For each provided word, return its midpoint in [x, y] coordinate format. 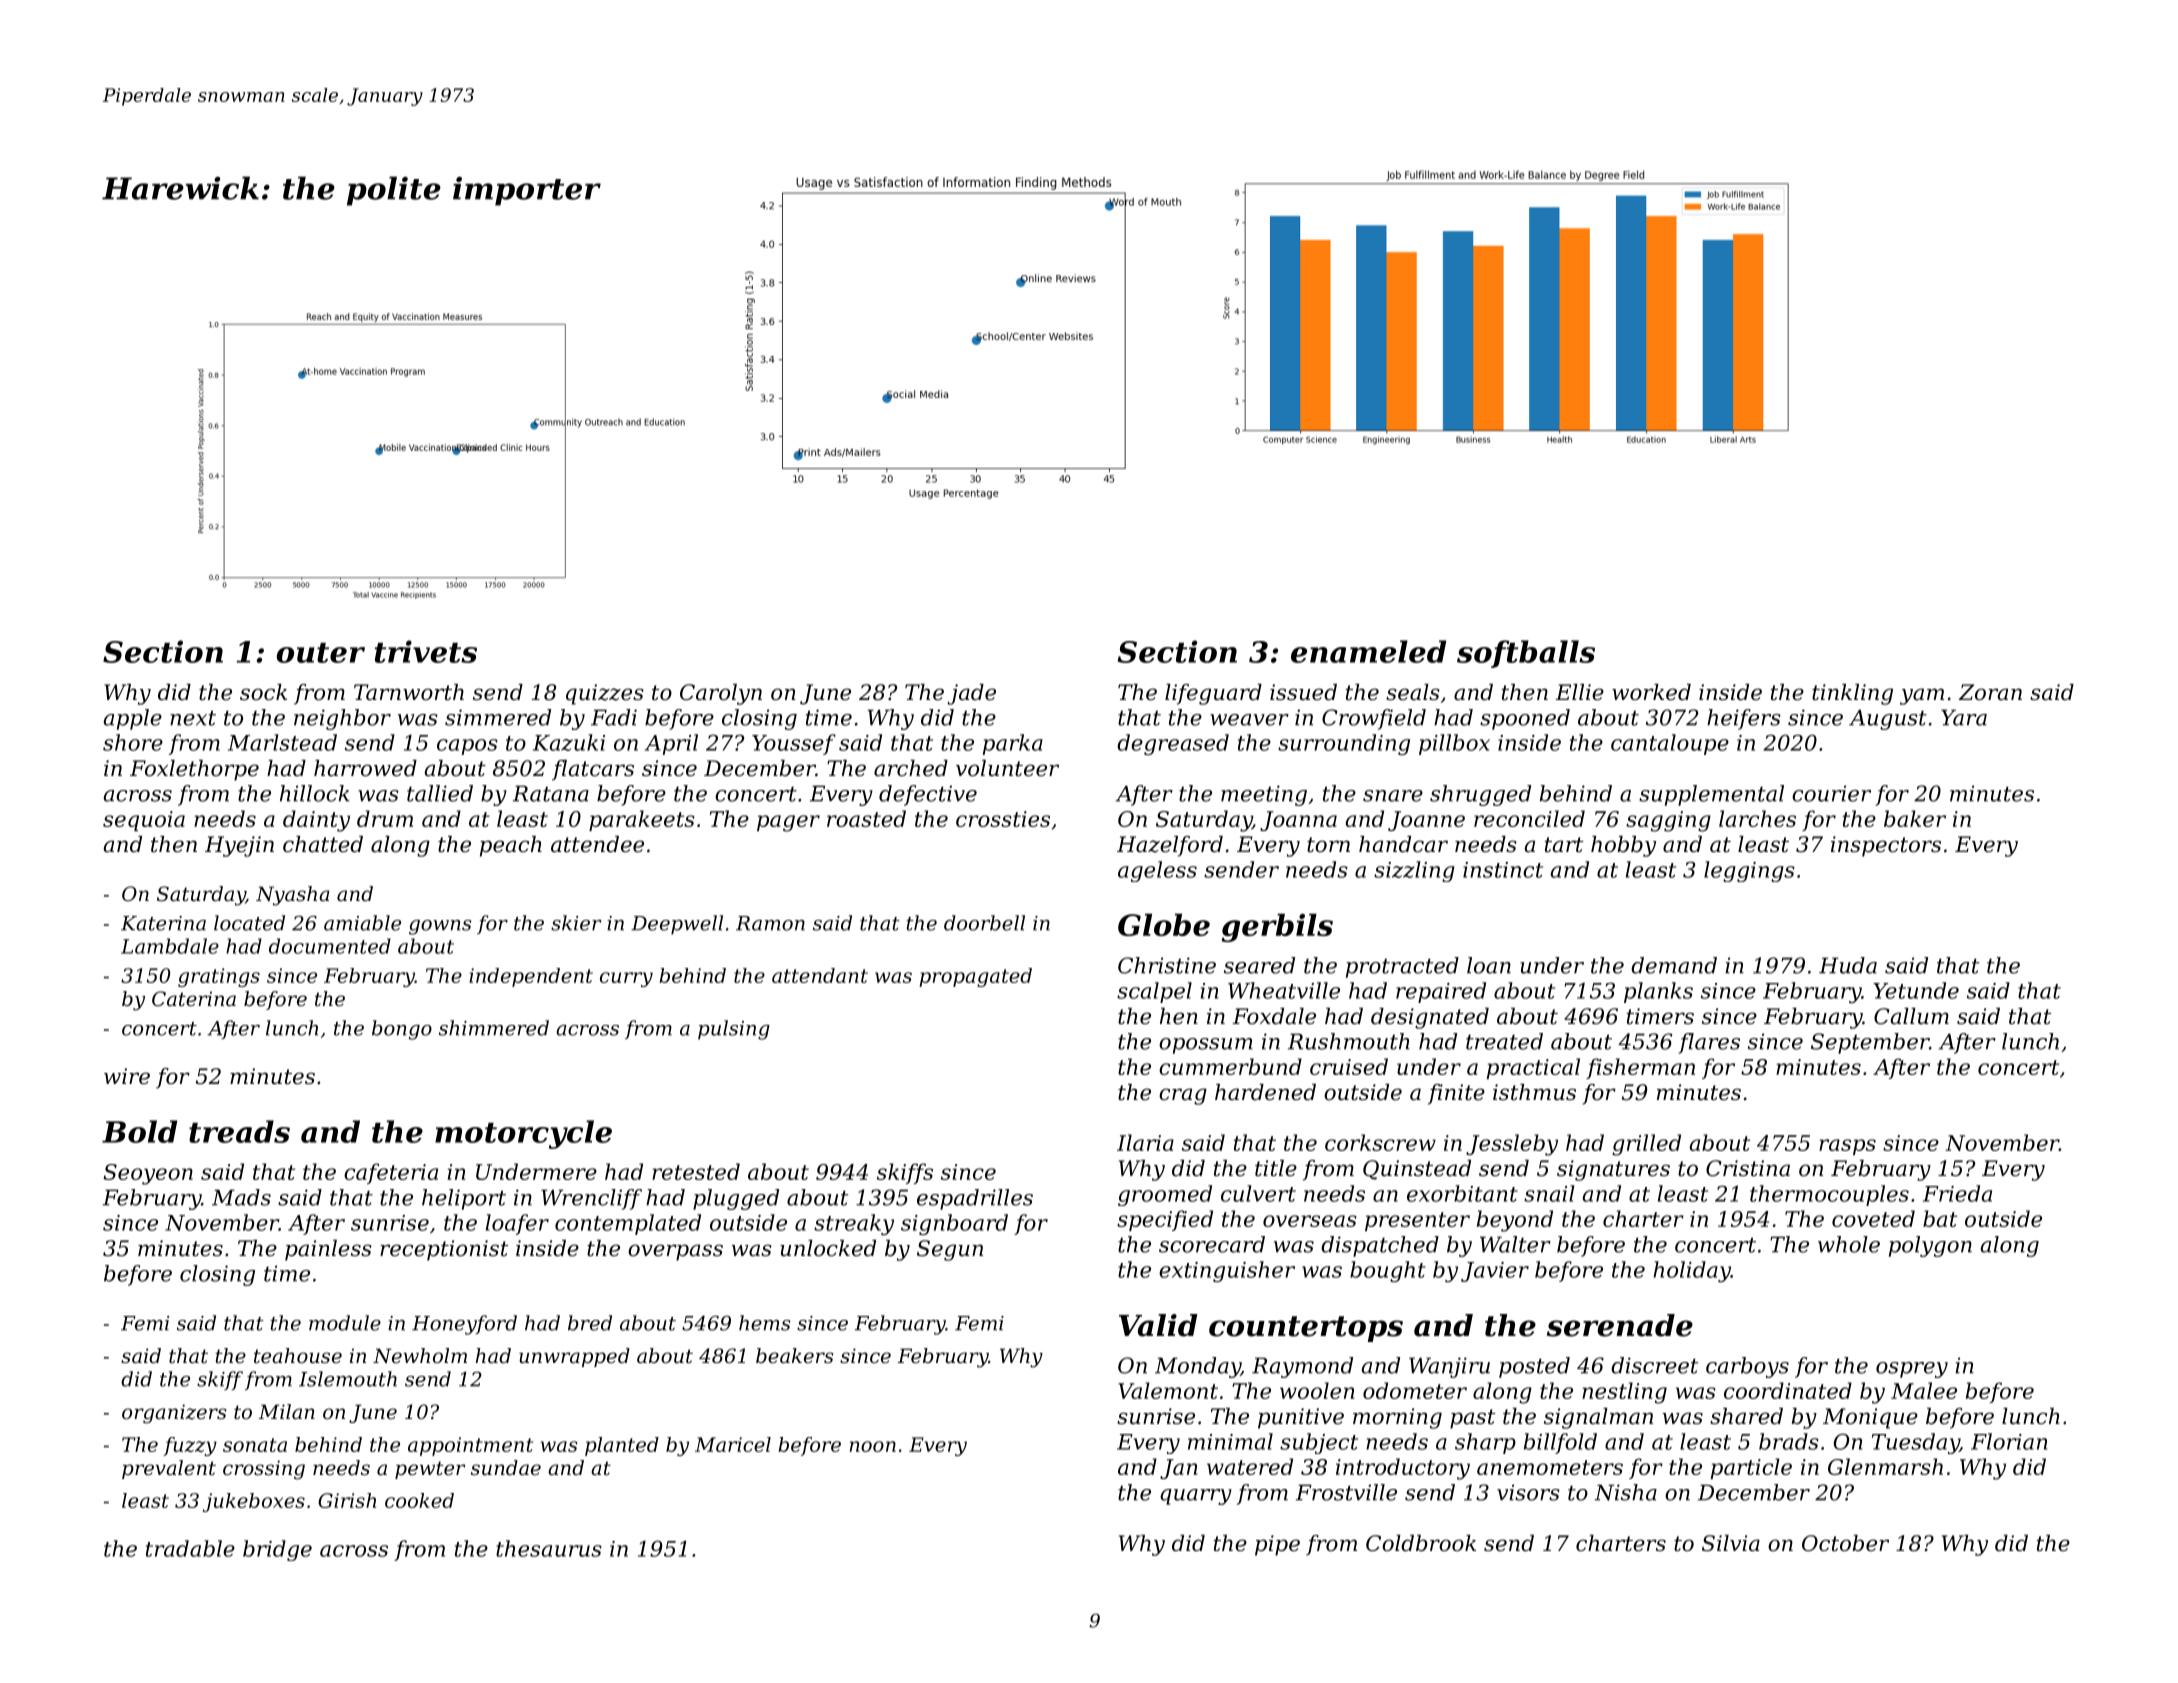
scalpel [1154, 992]
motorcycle [523, 1134]
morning [1397, 1418]
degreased [1173, 744]
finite [1456, 1094]
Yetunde [1916, 990]
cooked [419, 1500]
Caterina [194, 999]
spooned [1525, 719]
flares [1709, 1043]
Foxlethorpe [194, 770]
